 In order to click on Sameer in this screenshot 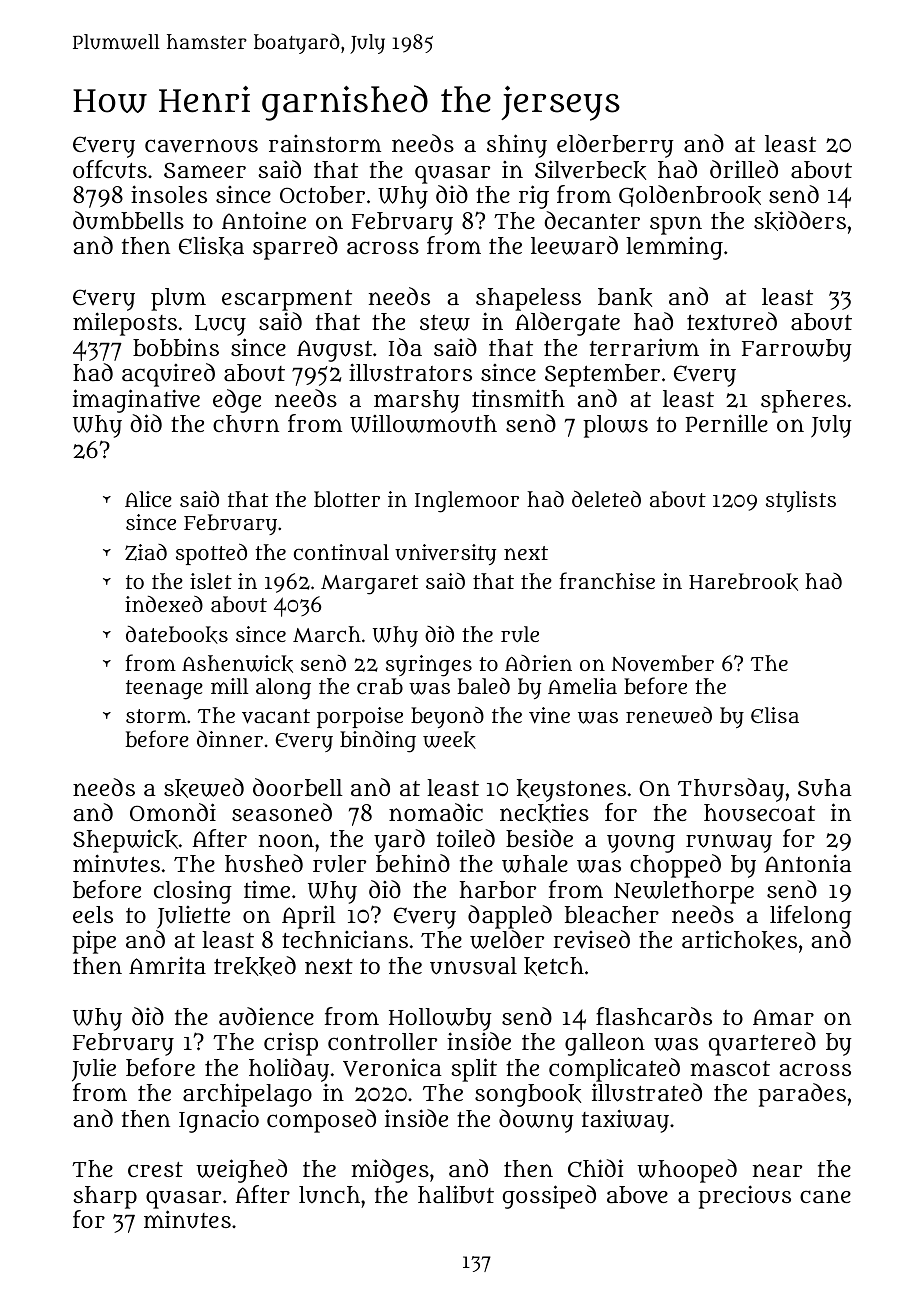, I will do `click(205, 170)`.
